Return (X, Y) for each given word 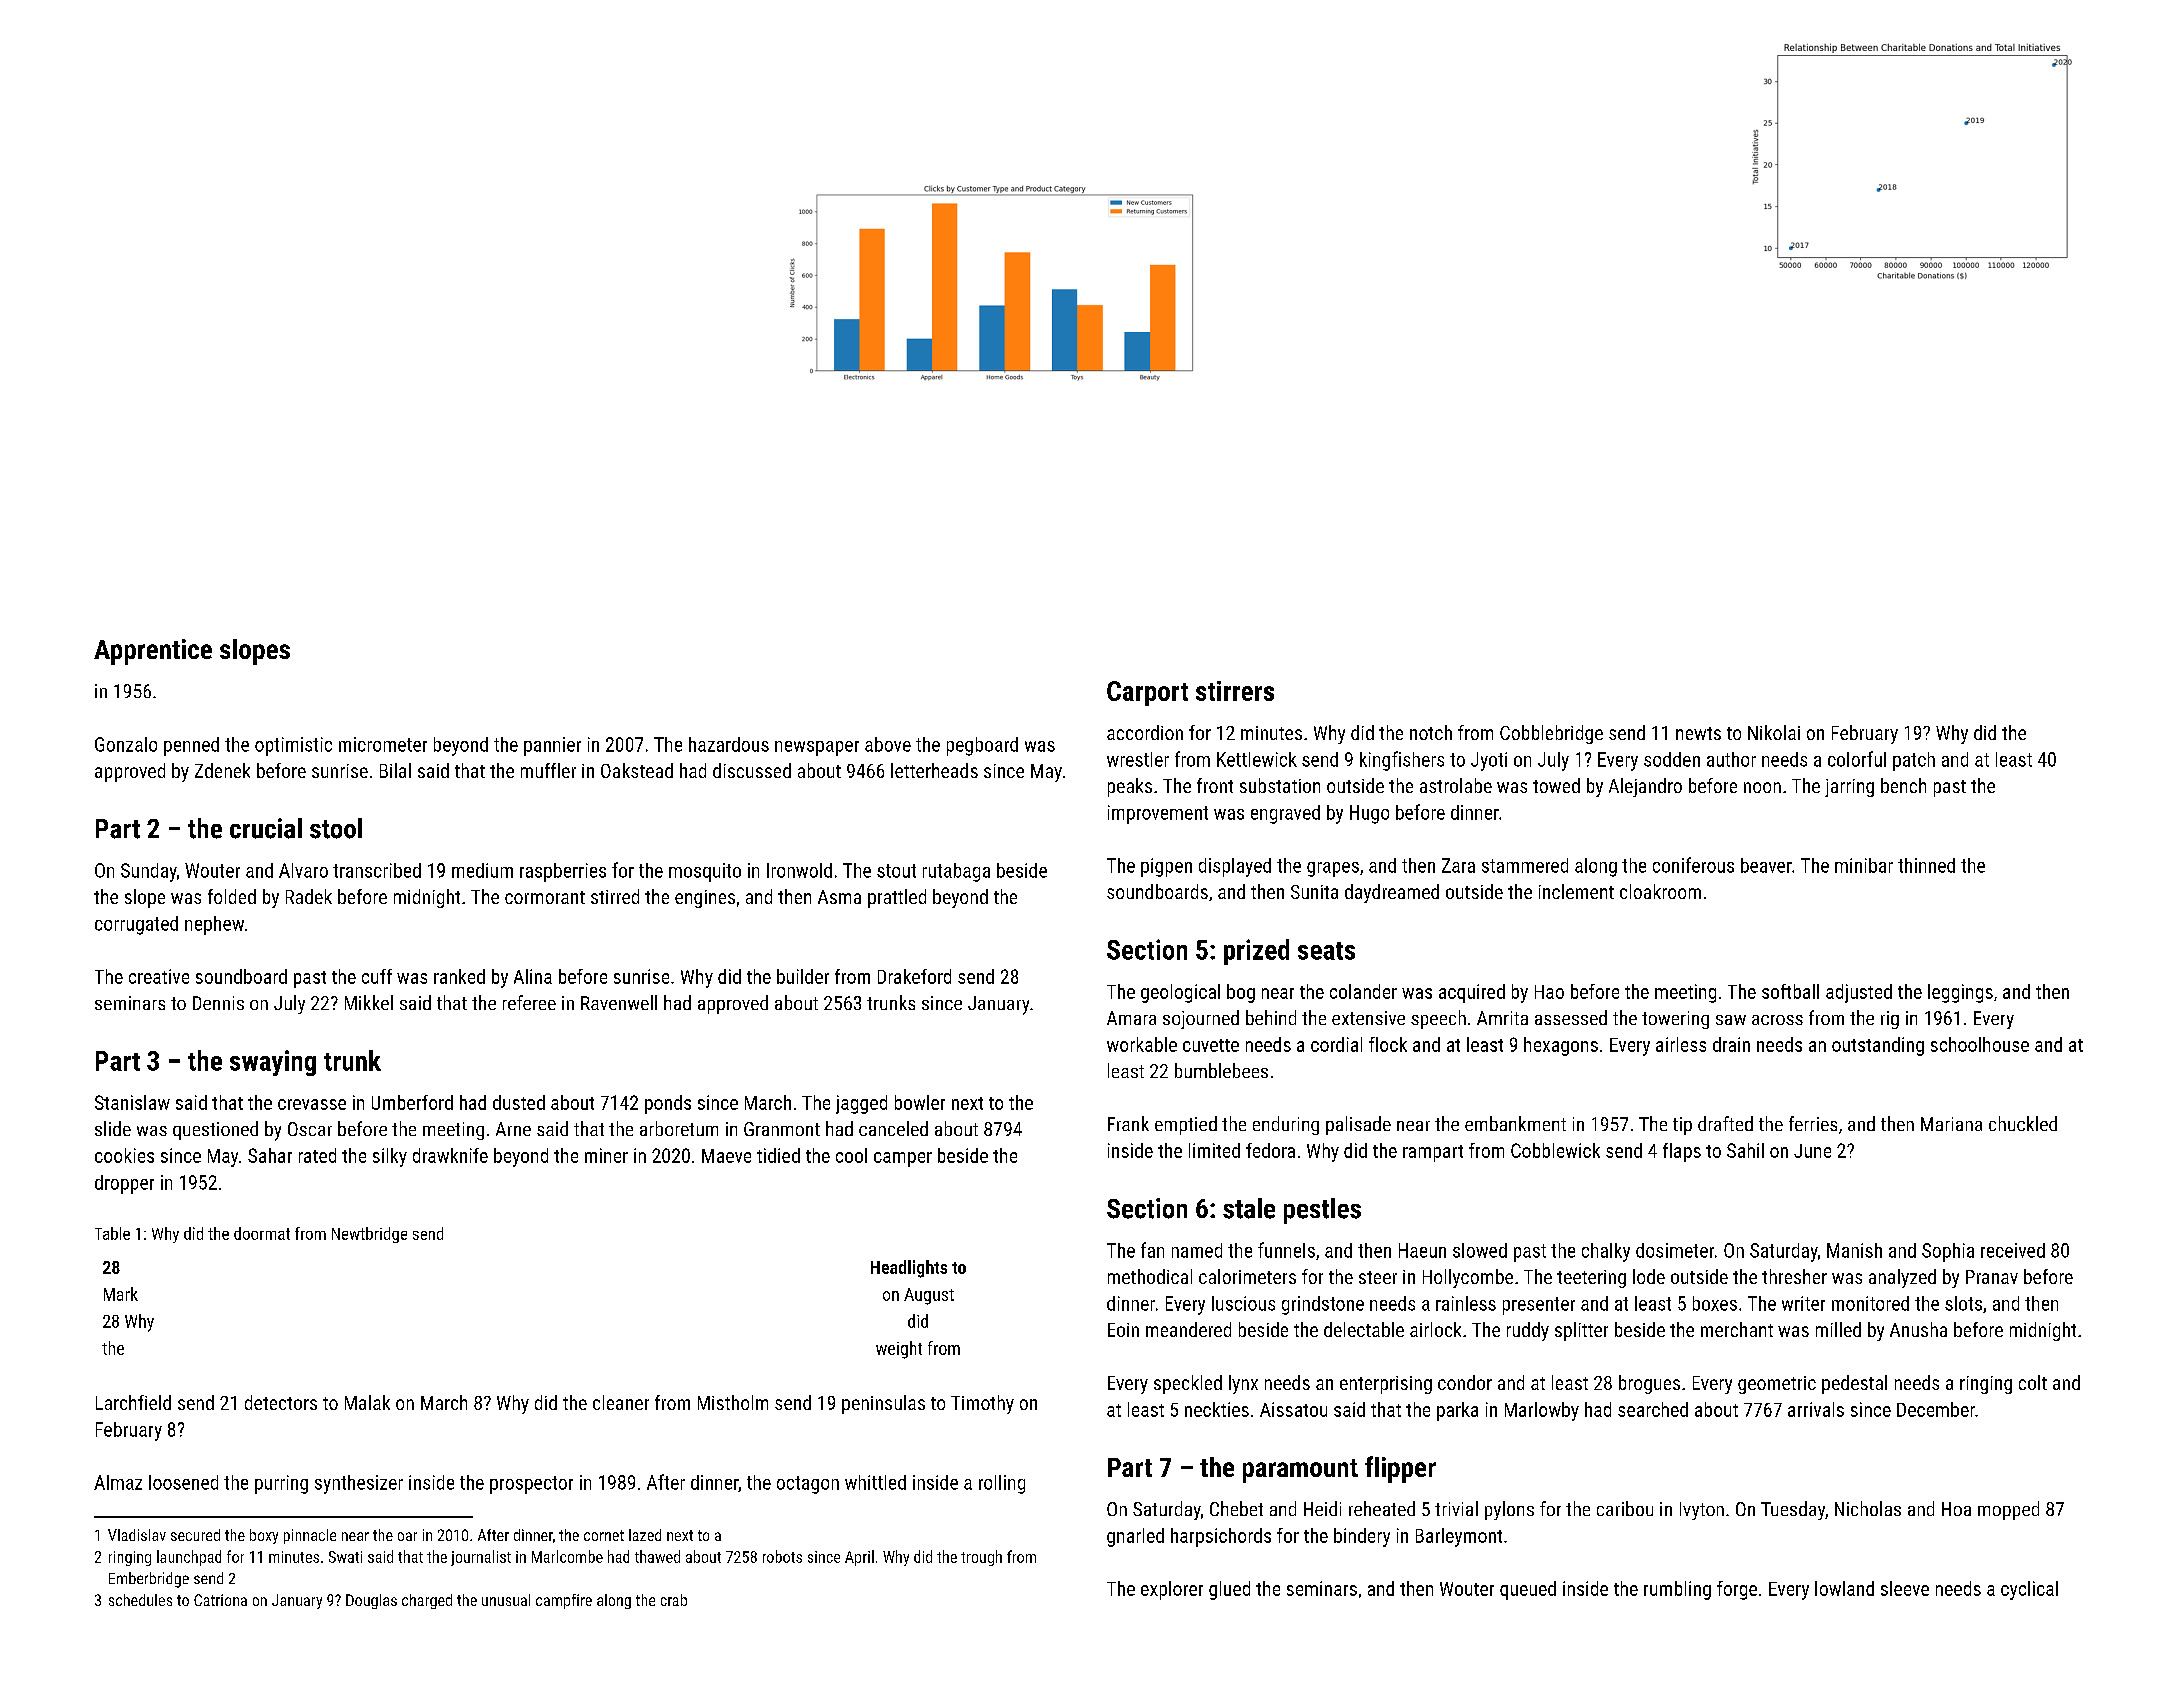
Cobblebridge (1551, 734)
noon (1762, 787)
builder (803, 976)
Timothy (982, 1404)
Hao (1549, 992)
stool (336, 828)
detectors (281, 1402)
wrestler (1138, 759)
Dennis (218, 1003)
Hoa (1956, 1509)
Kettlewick (1257, 759)
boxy (264, 1536)
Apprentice (153, 652)
